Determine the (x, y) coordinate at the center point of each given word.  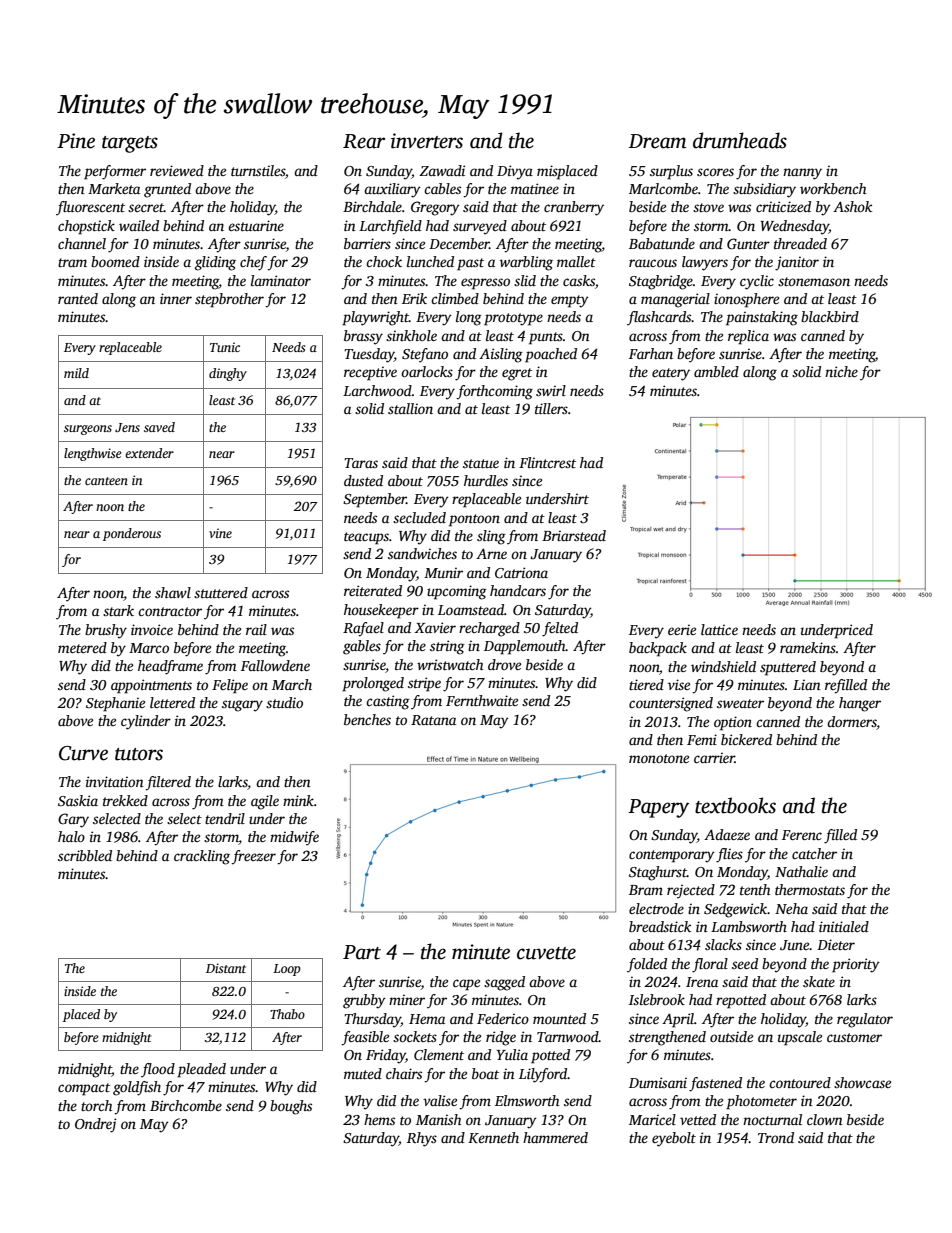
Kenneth (493, 1137)
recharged (489, 629)
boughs (291, 1107)
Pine (76, 141)
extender (149, 453)
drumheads (740, 140)
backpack (658, 649)
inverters (427, 141)
